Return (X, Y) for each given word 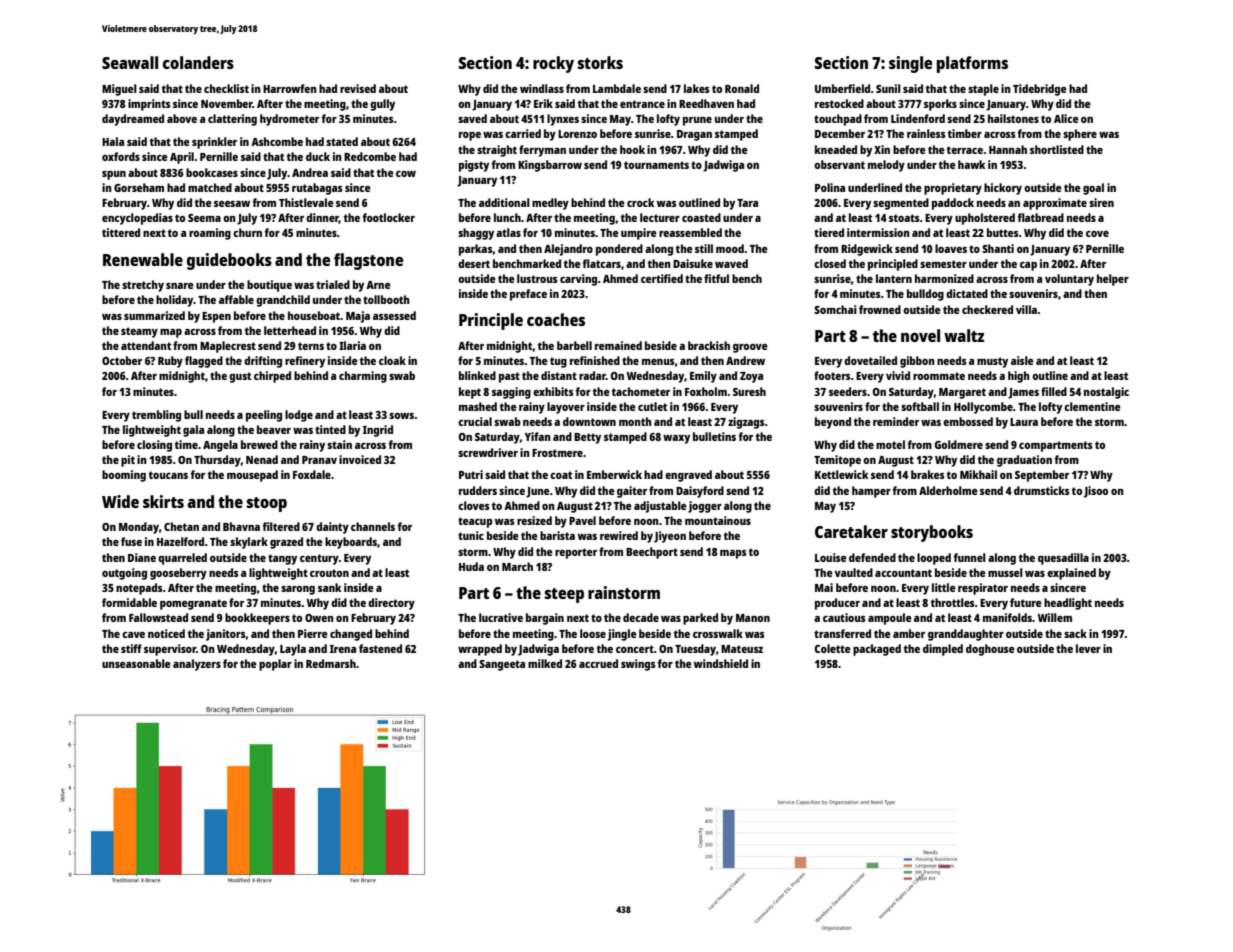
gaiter (632, 492)
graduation (1024, 461)
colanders (198, 62)
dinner (322, 218)
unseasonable (136, 663)
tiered (829, 232)
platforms (972, 64)
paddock (953, 204)
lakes (697, 88)
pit (128, 461)
